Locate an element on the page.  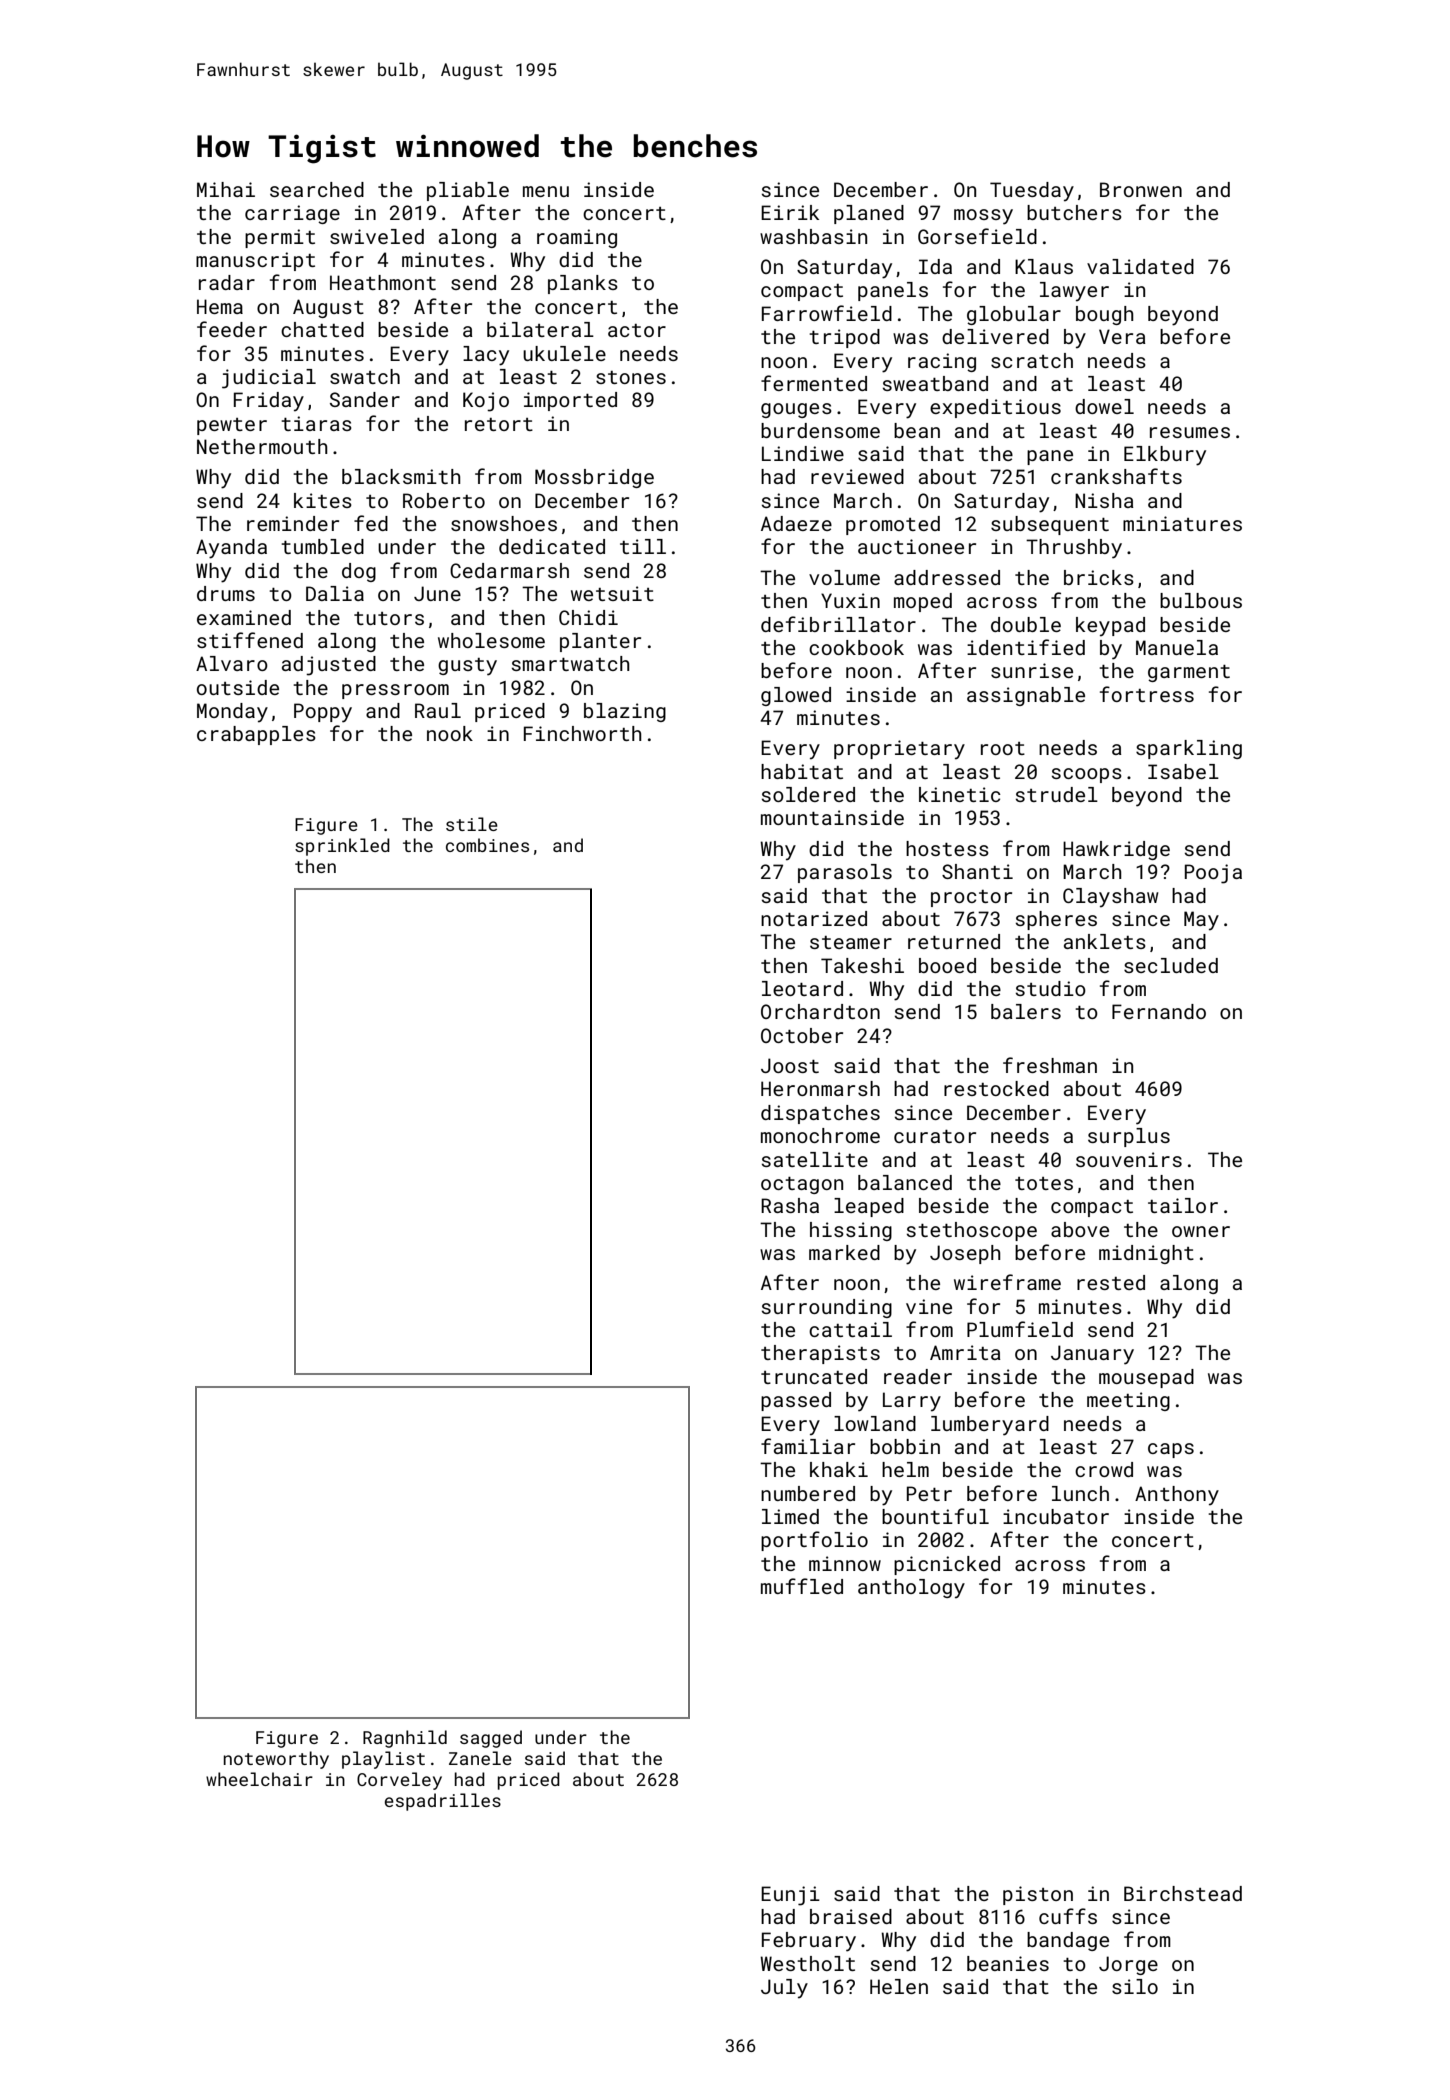
Eirik is located at coordinates (790, 212).
